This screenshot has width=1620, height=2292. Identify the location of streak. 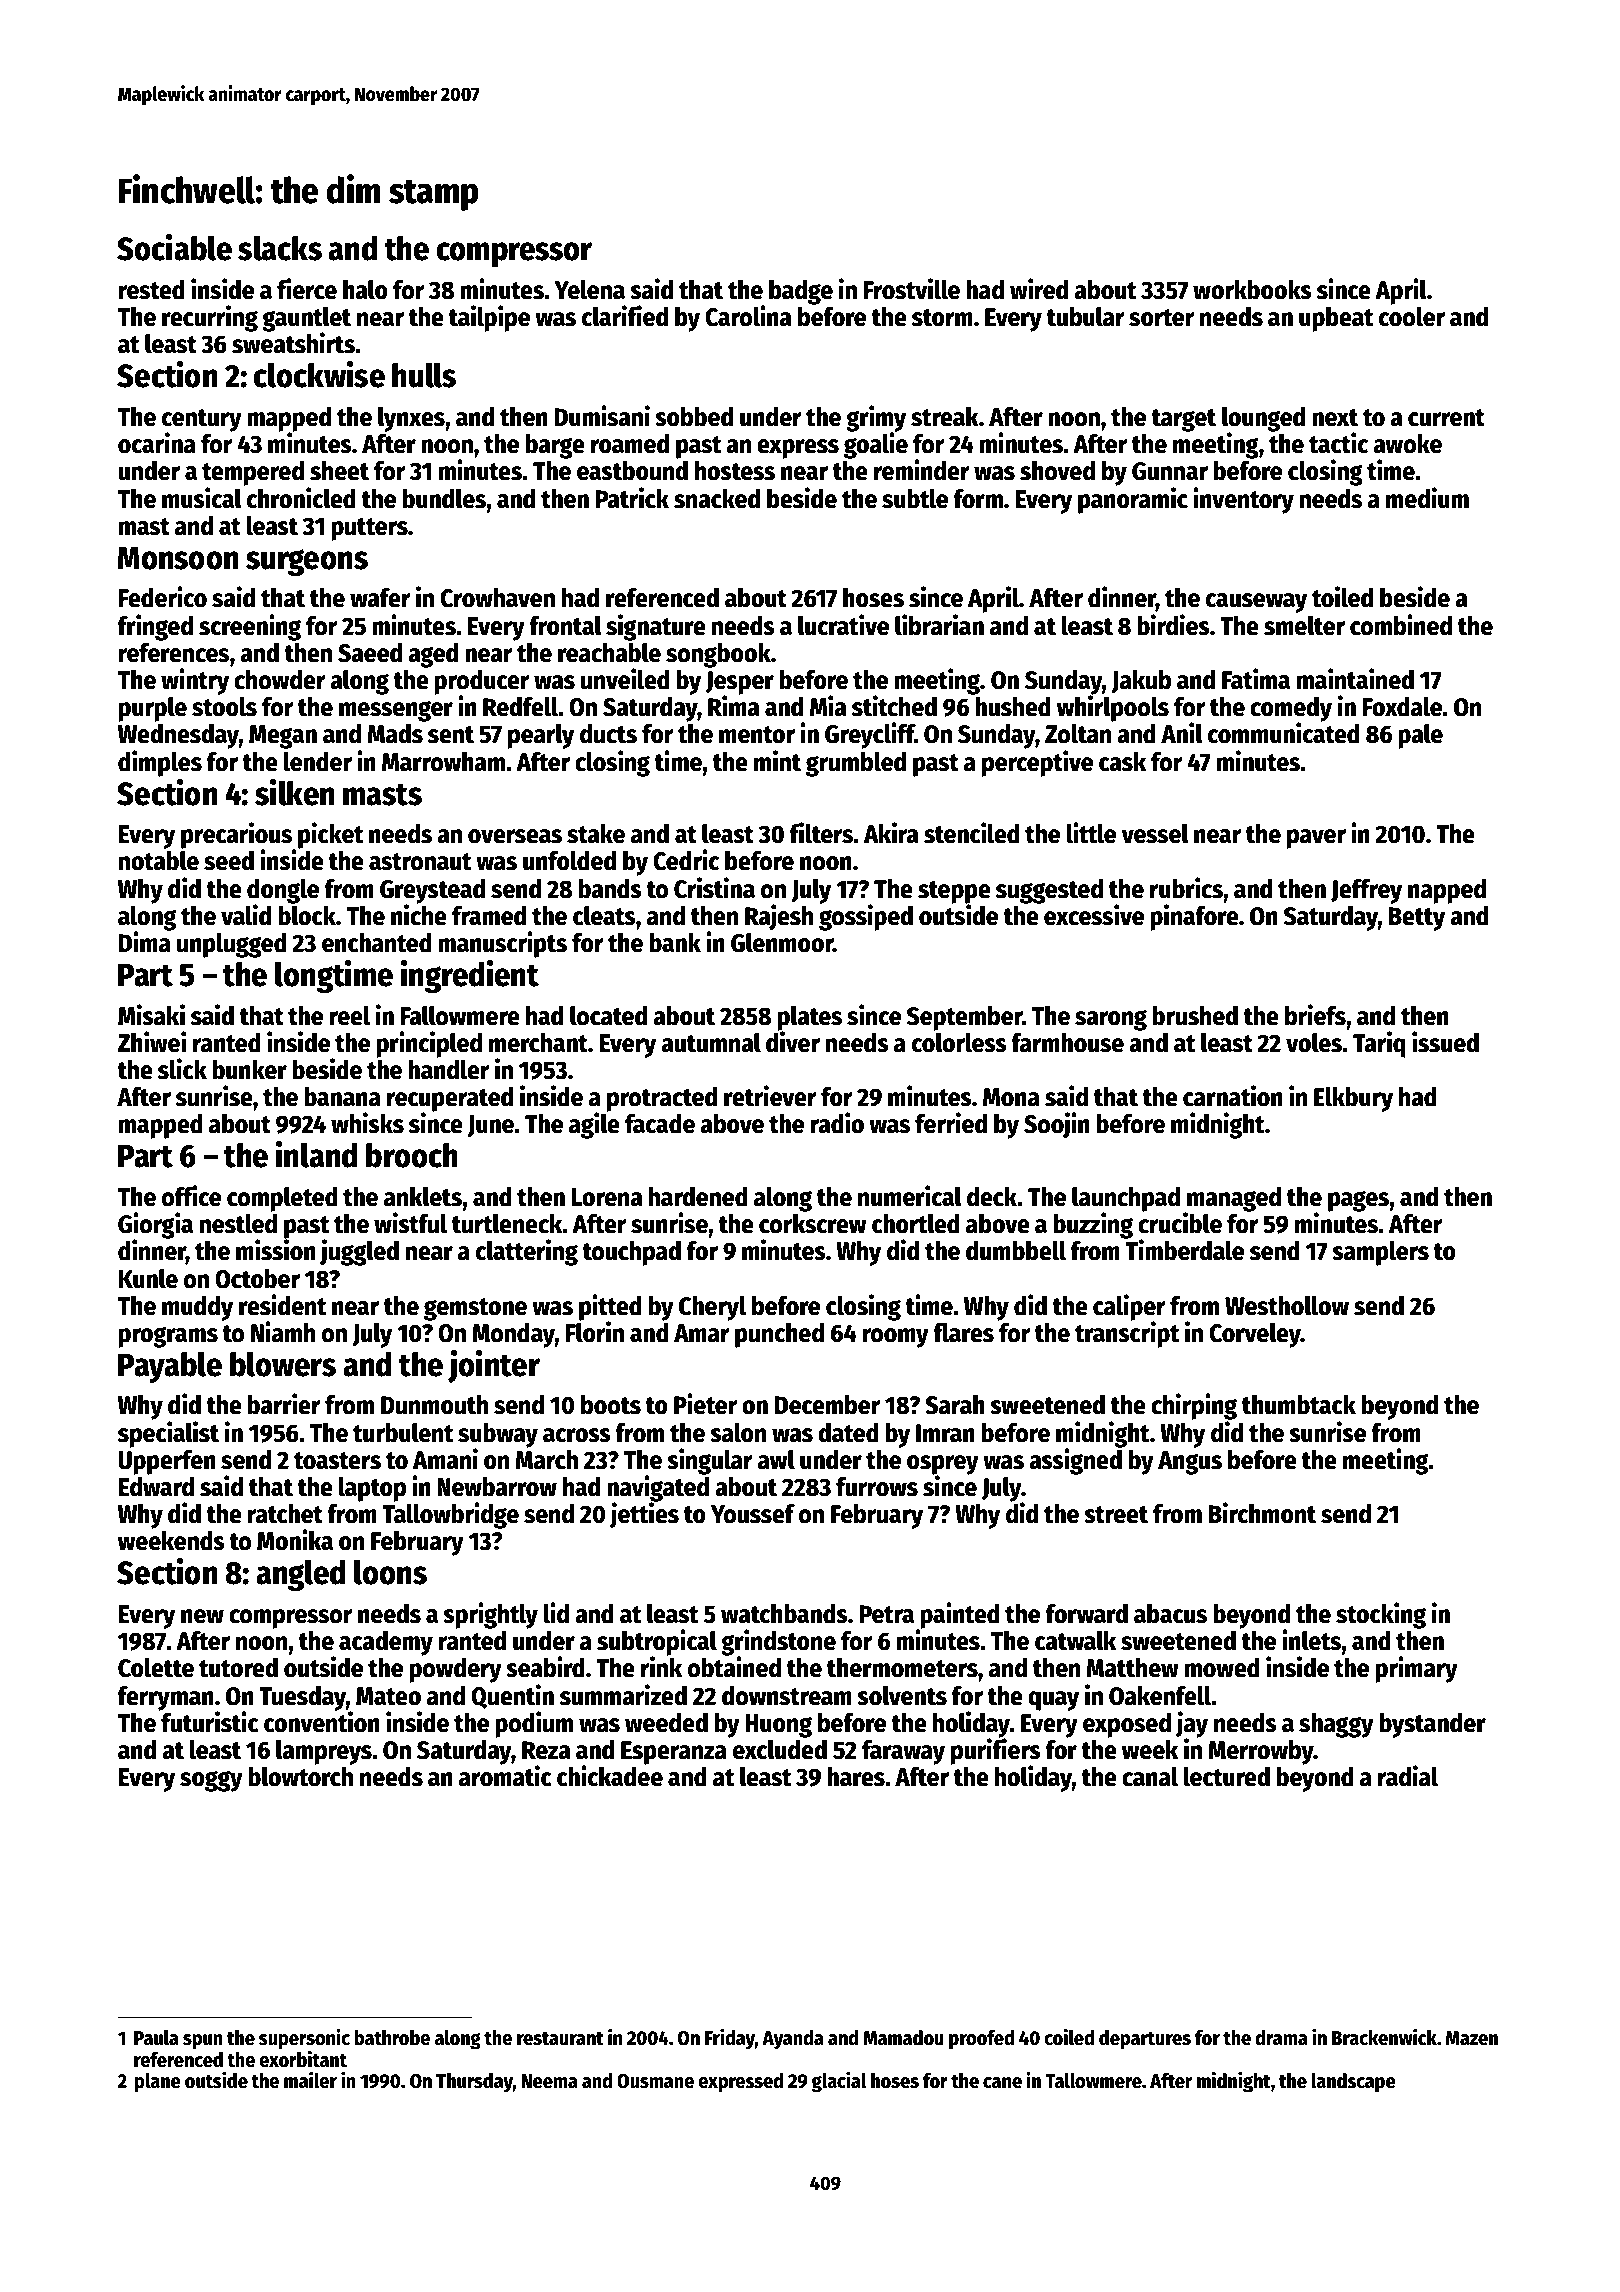
(945, 417).
